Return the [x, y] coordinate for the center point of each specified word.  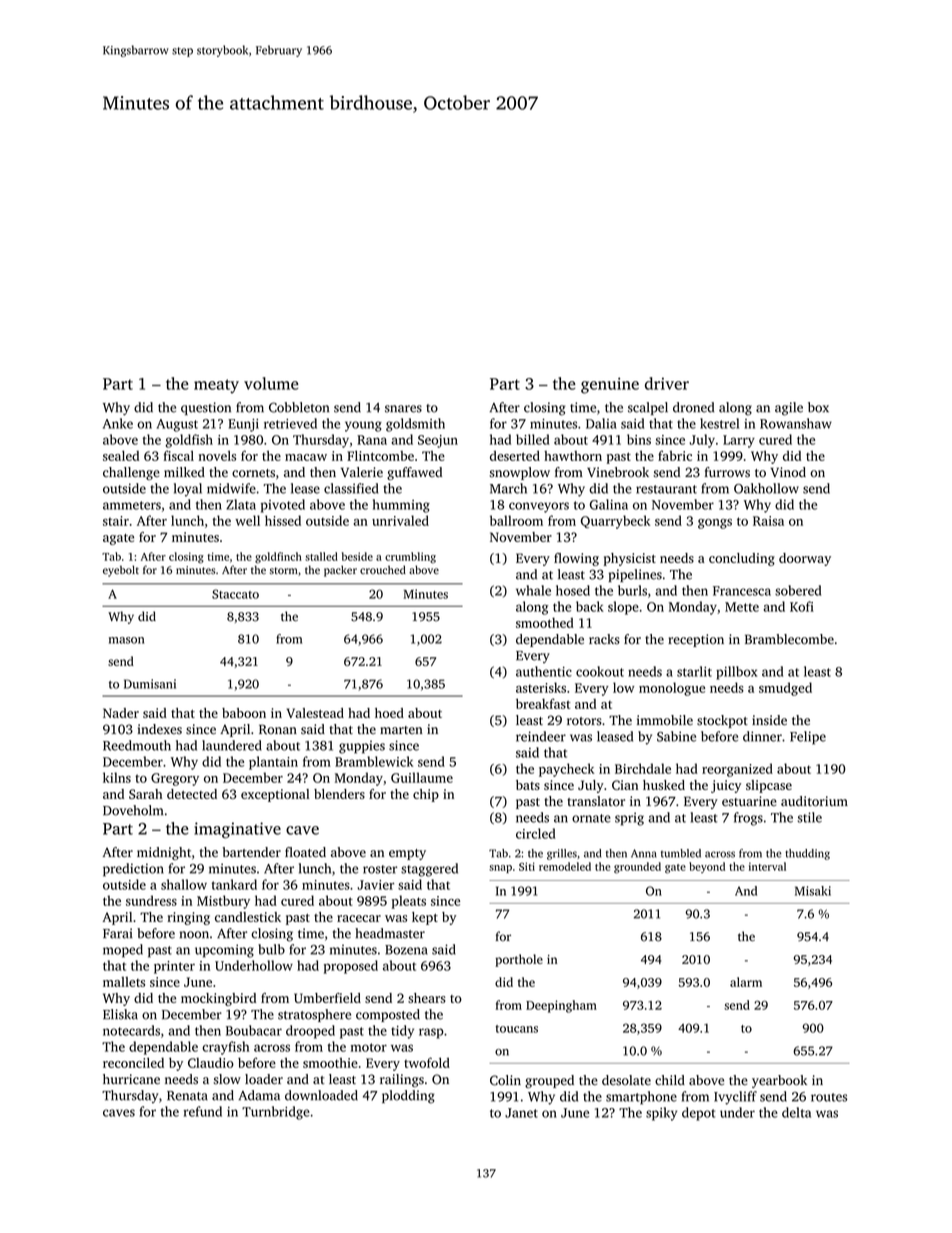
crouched [383, 569]
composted [388, 1015]
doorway [805, 559]
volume [271, 383]
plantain [273, 763]
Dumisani [150, 684]
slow [227, 1079]
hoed [389, 713]
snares [403, 409]
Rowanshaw [796, 423]
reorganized [737, 770]
